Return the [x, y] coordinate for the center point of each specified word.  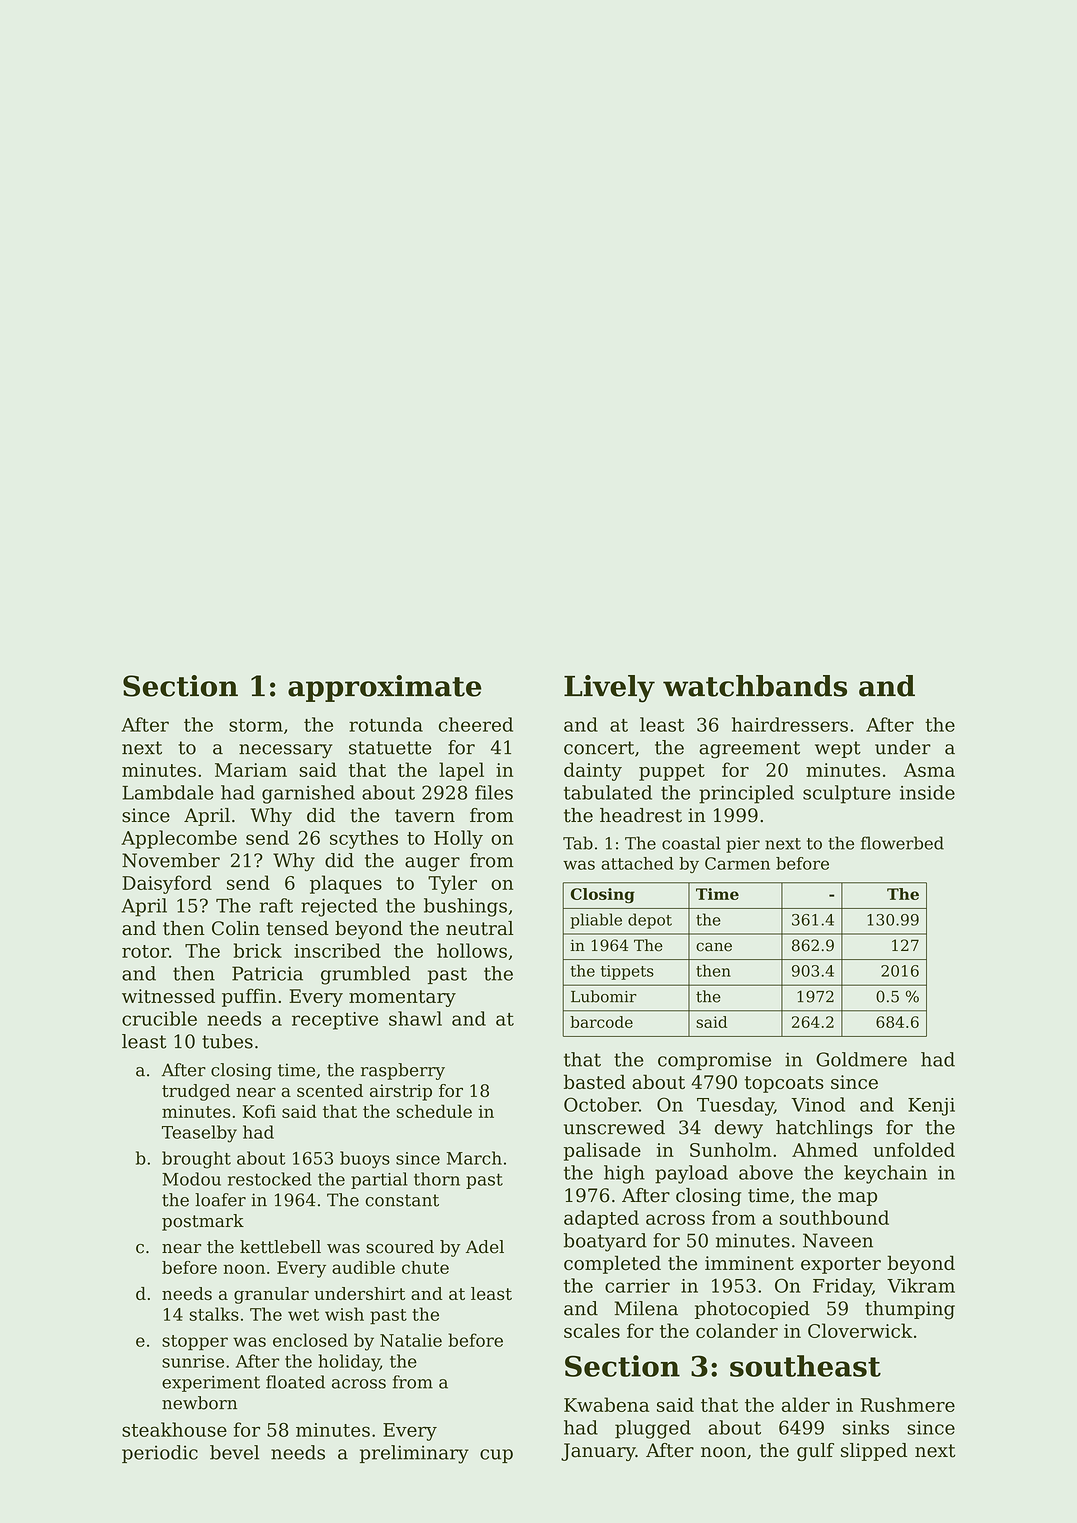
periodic [160, 1454]
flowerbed [902, 843]
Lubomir [604, 996]
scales [592, 1330]
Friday [842, 1287]
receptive [335, 1021]
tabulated [608, 792]
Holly [458, 839]
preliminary [414, 1454]
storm [256, 725]
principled [746, 794]
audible [363, 1267]
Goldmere [861, 1059]
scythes [364, 839]
